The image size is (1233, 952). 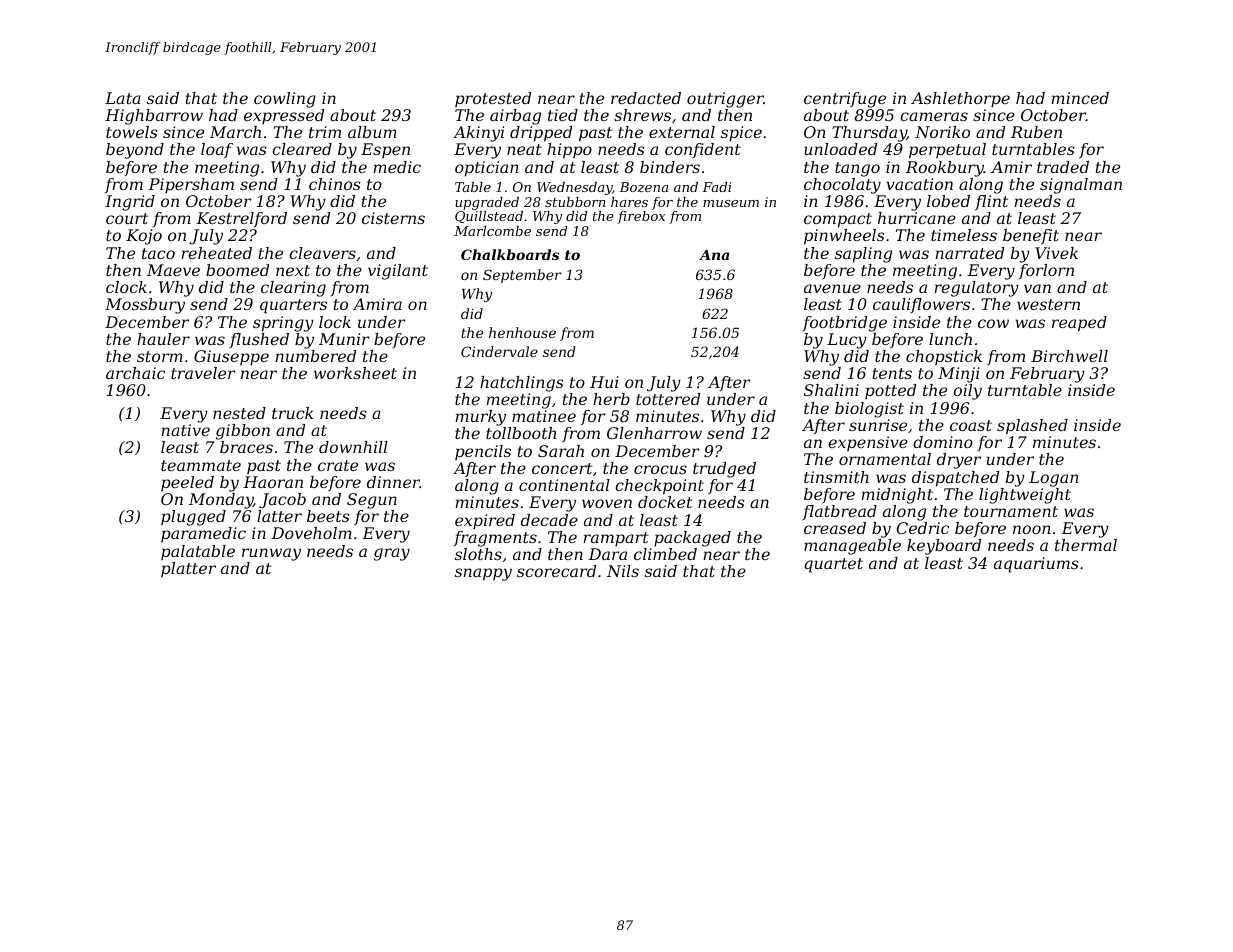 What do you see at coordinates (493, 99) in the screenshot?
I see `protested` at bounding box center [493, 99].
